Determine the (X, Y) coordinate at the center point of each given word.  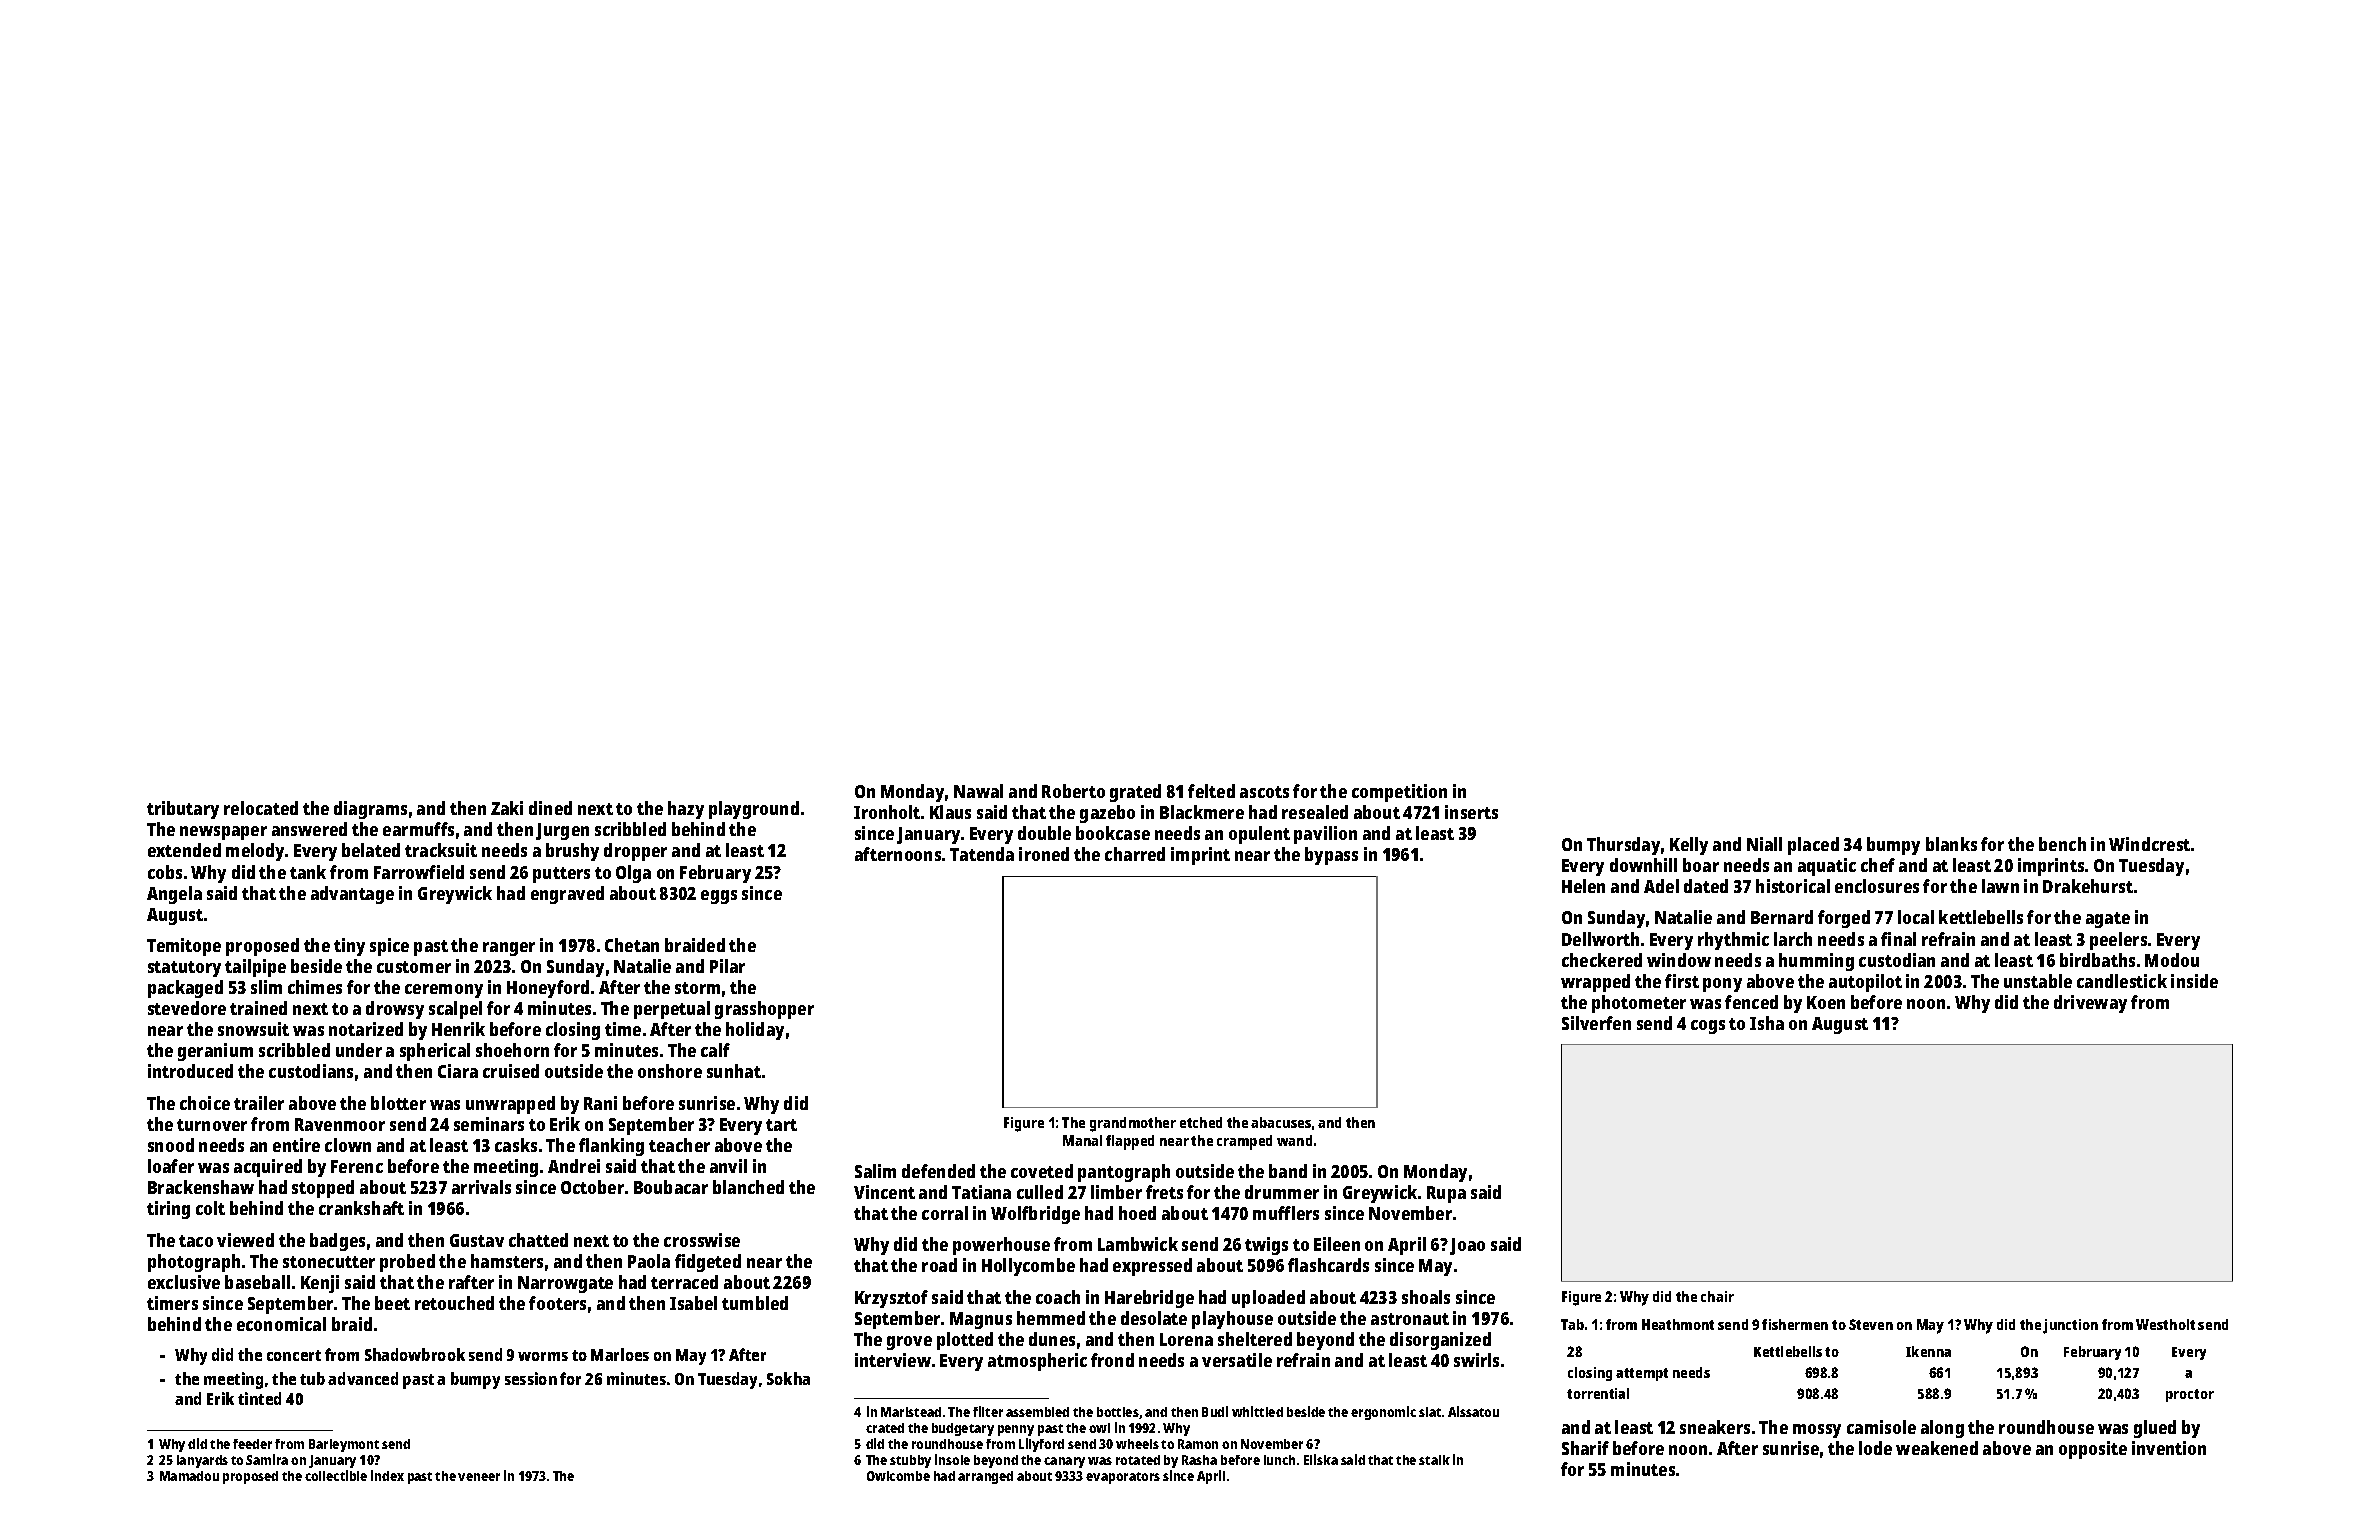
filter (988, 1411)
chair (1717, 1296)
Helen (1583, 886)
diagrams (370, 810)
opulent (1259, 835)
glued (2155, 1429)
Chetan (632, 945)
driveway (2090, 1004)
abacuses (1281, 1122)
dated (1706, 886)
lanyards (202, 1461)
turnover (212, 1125)
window (1679, 960)
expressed (1152, 1267)
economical (281, 1324)
